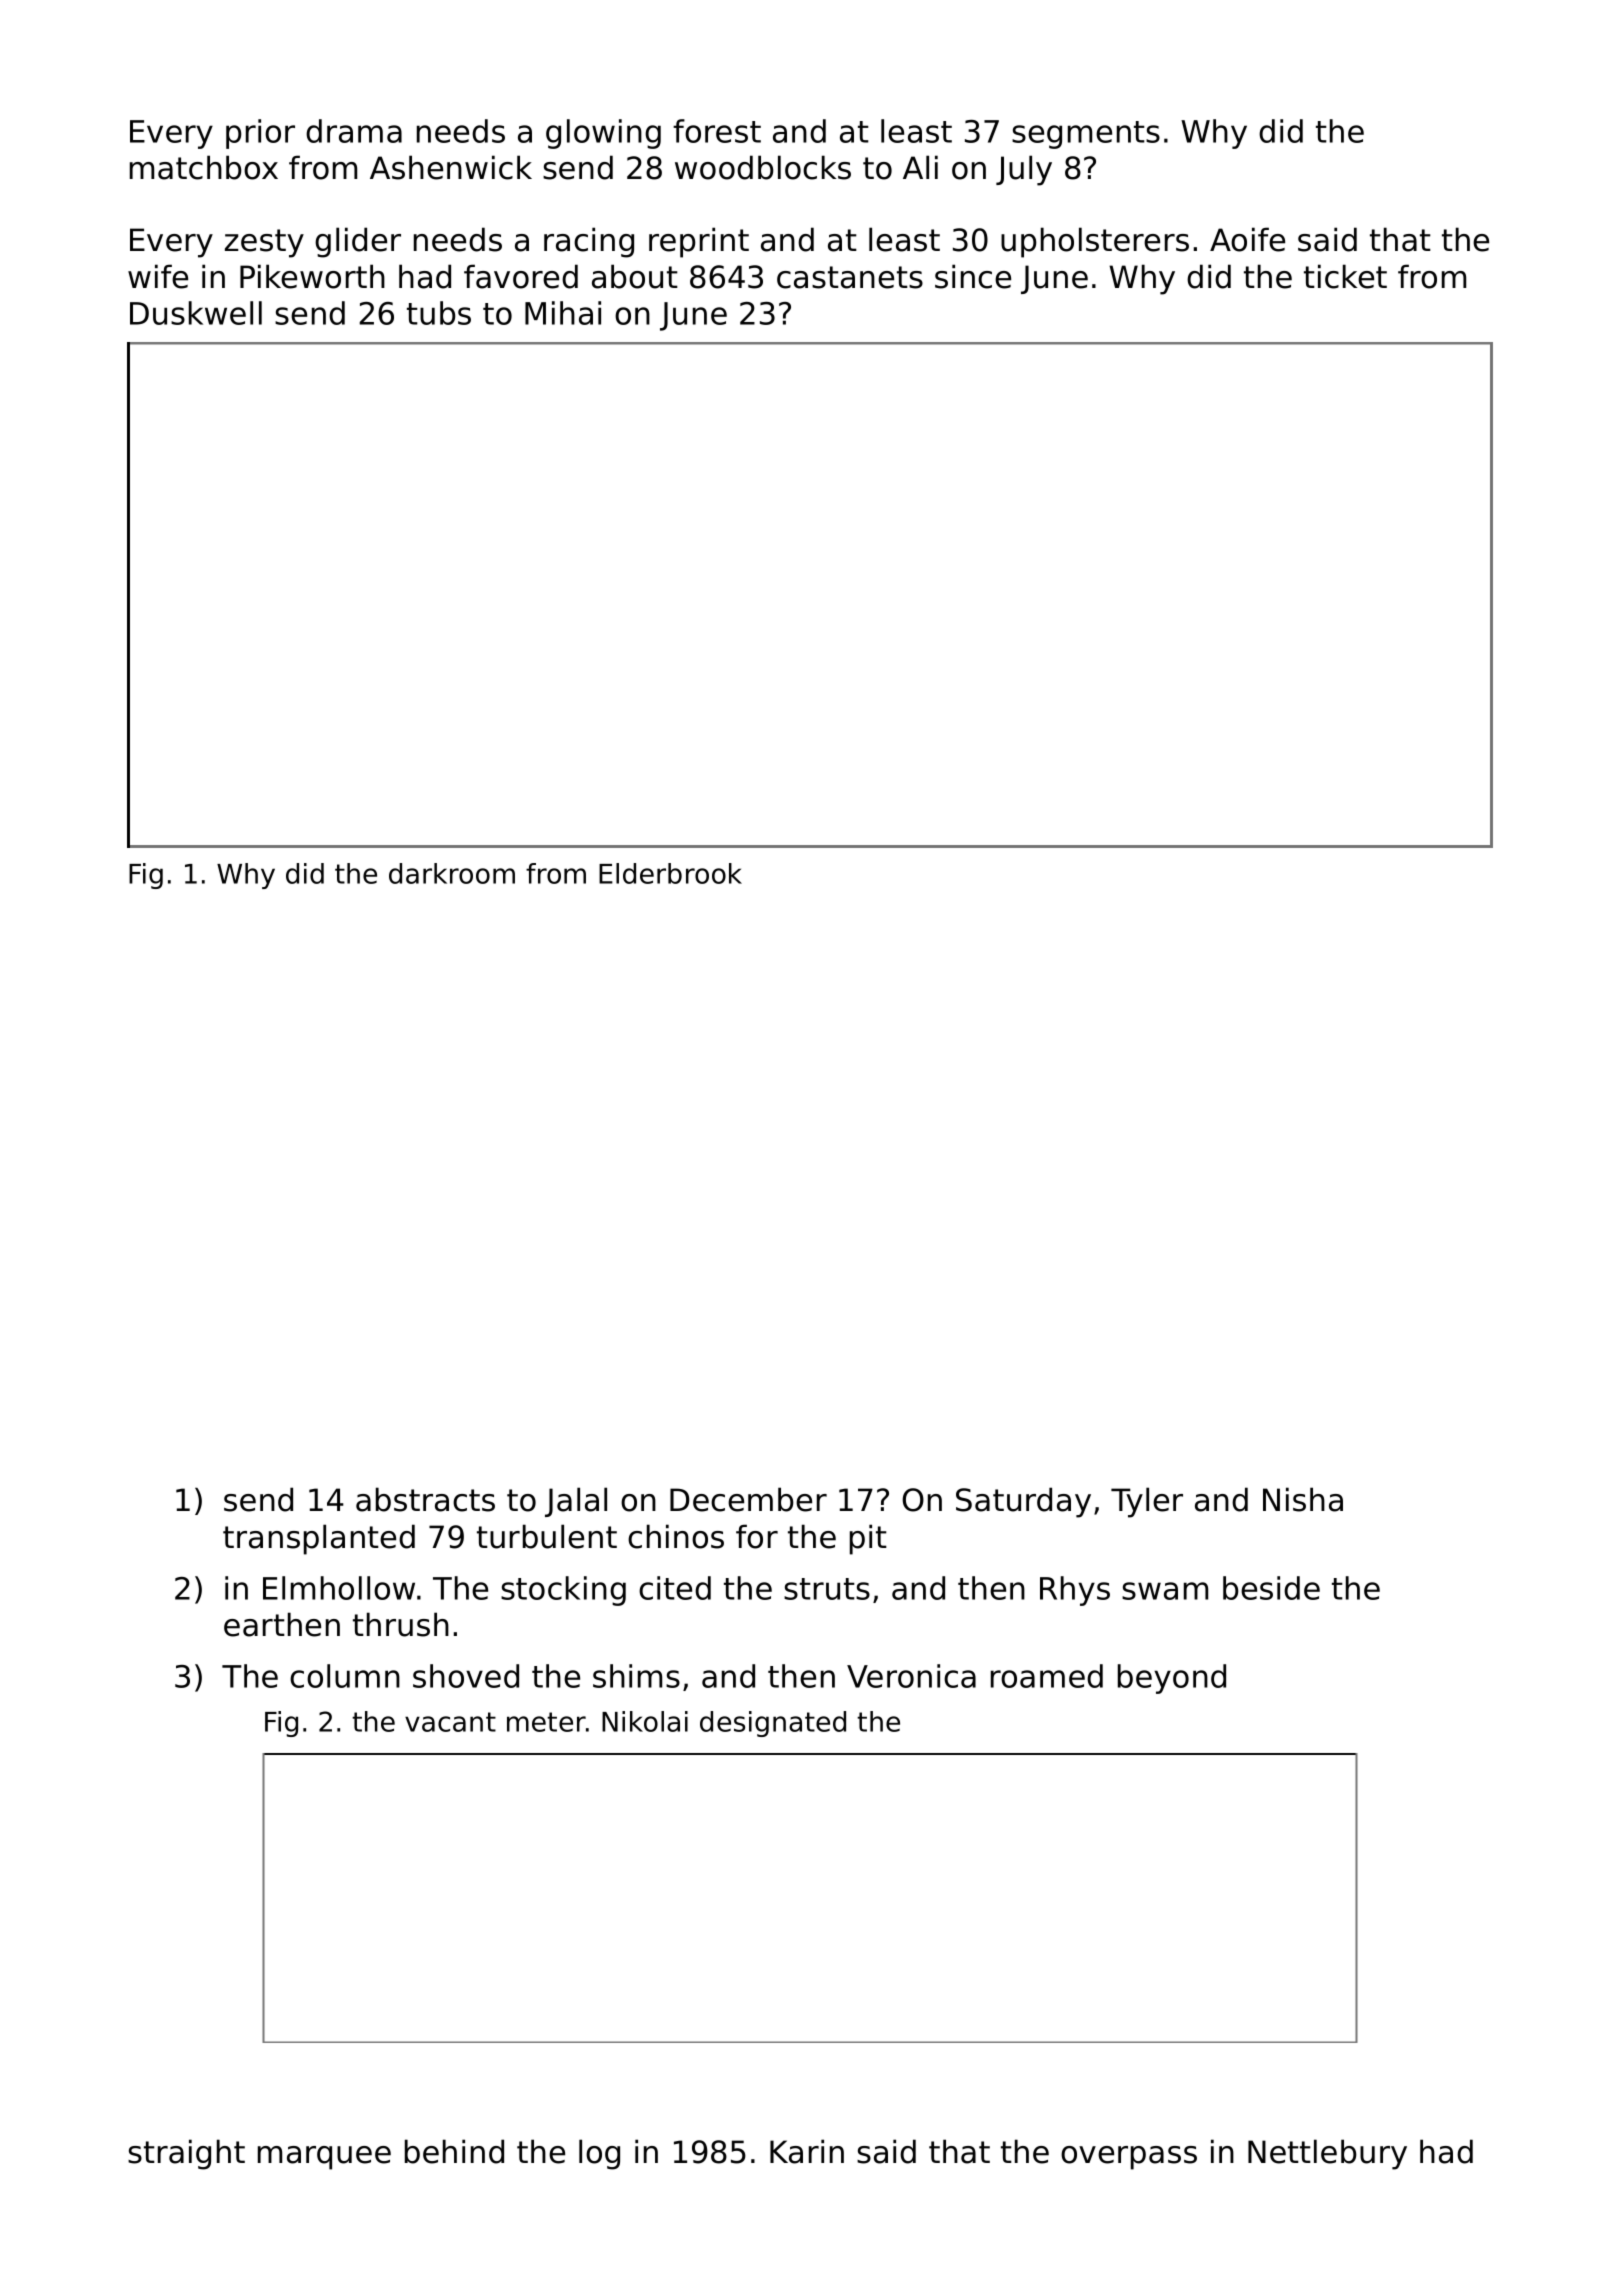  What do you see at coordinates (670, 873) in the page?
I see `Elderbrook` at bounding box center [670, 873].
